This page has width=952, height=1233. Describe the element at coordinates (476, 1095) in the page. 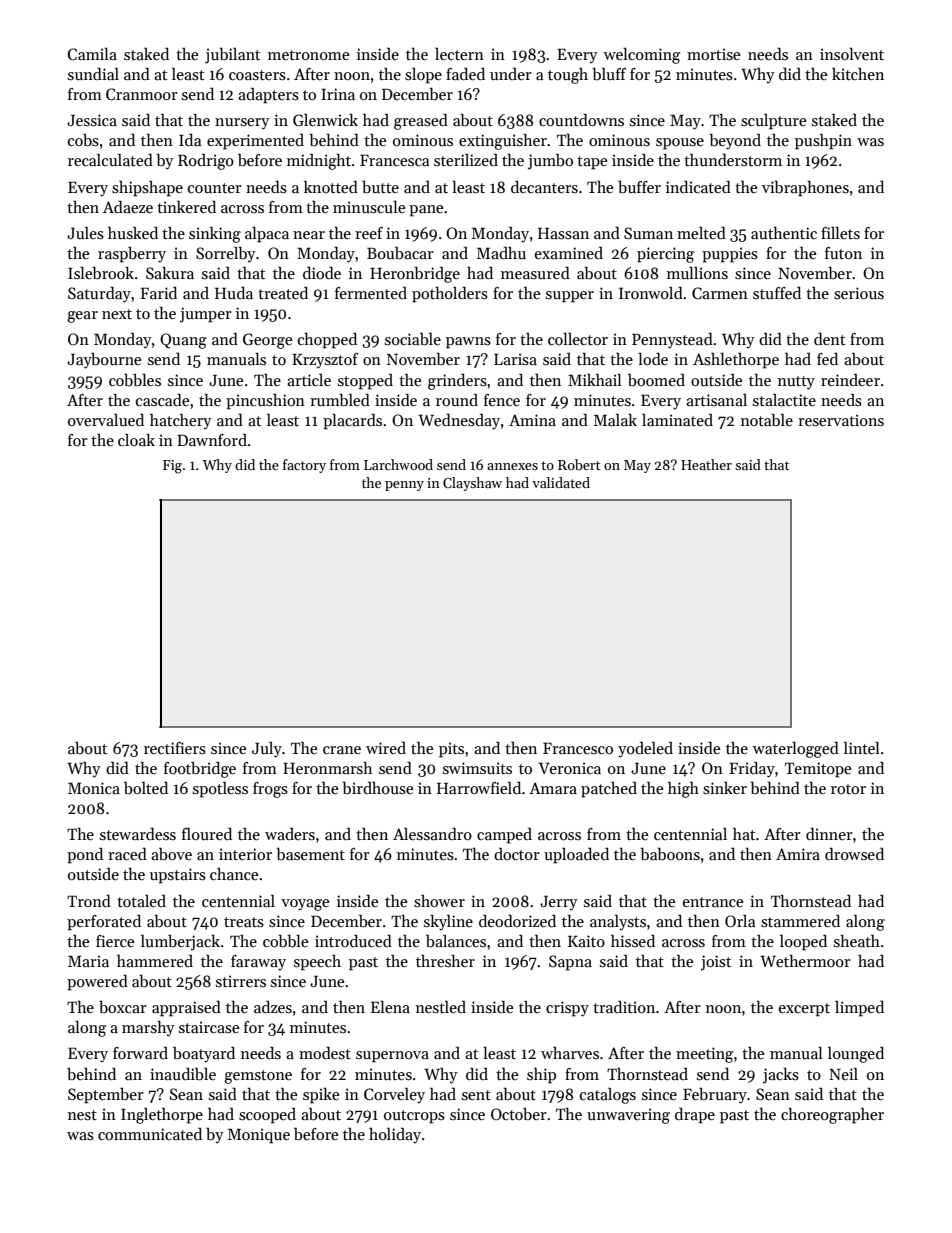

I see `sent` at that location.
